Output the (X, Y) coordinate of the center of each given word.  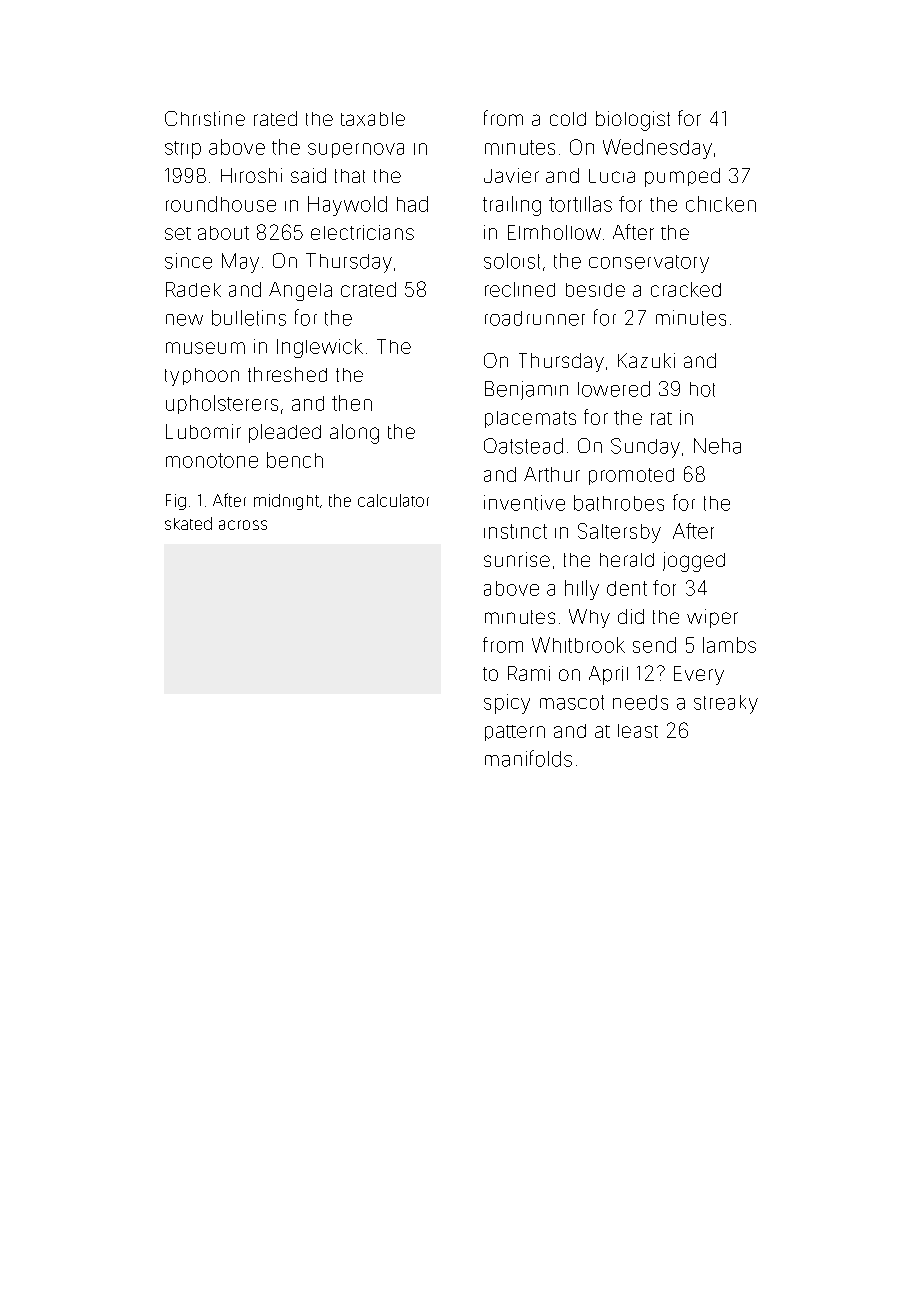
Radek (193, 289)
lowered (614, 389)
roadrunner (535, 318)
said (308, 175)
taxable (373, 119)
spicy (507, 704)
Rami (529, 673)
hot (702, 389)
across (243, 525)
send (654, 645)
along (354, 434)
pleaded (285, 433)
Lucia (612, 176)
